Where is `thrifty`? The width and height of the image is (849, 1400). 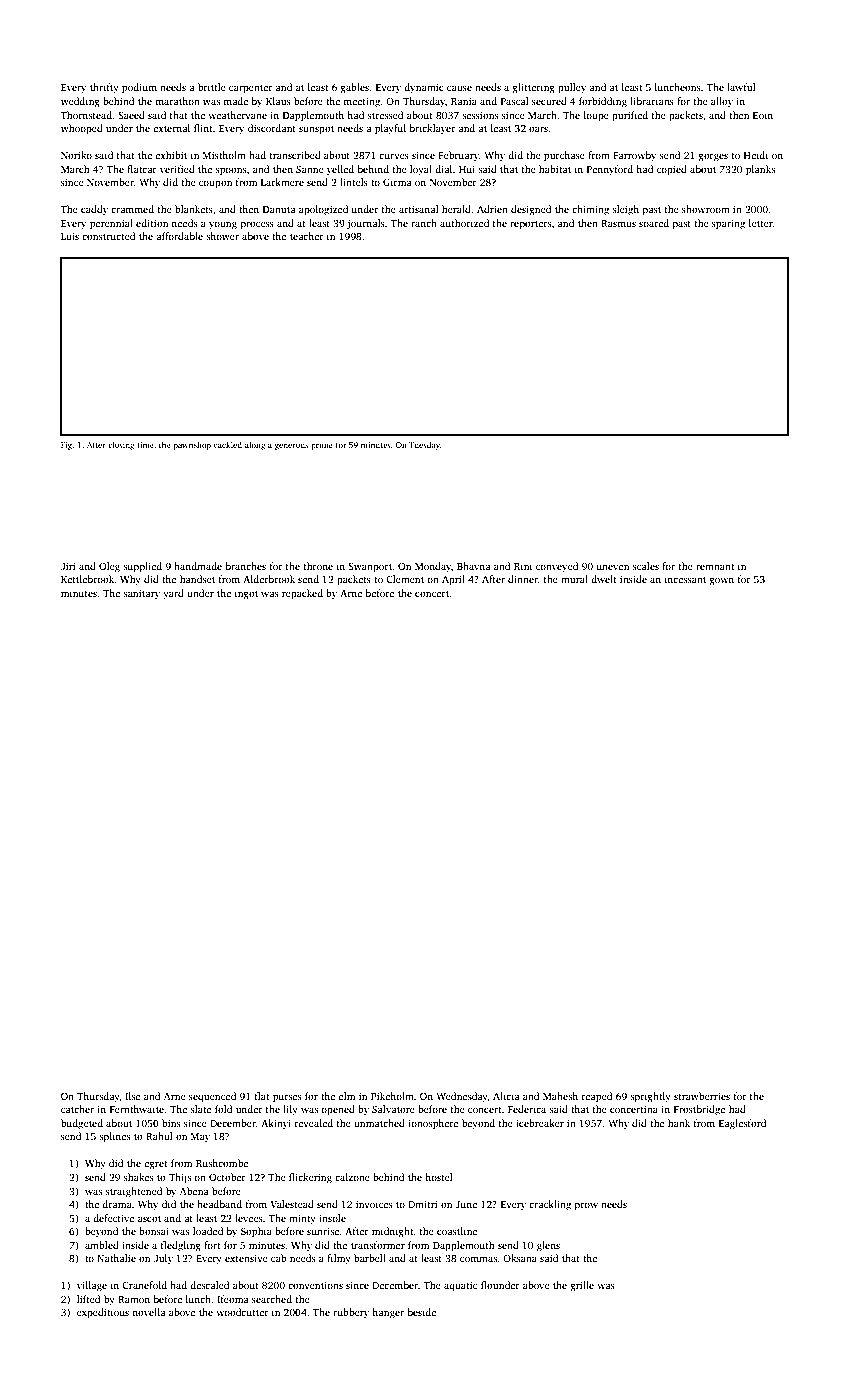
thrifty is located at coordinates (104, 88).
